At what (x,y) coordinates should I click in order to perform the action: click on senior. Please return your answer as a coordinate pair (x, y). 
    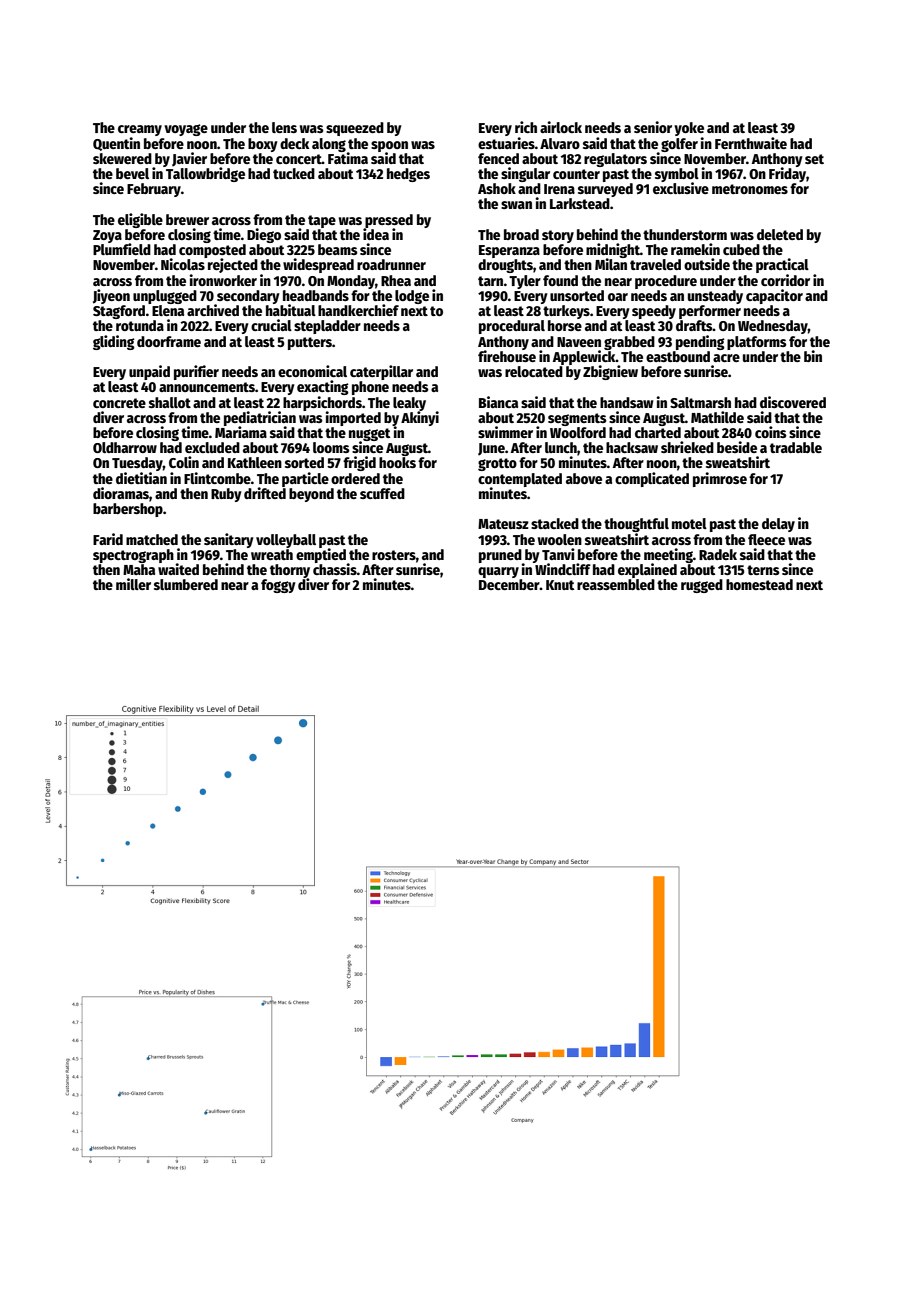
    Looking at the image, I should click on (653, 127).
